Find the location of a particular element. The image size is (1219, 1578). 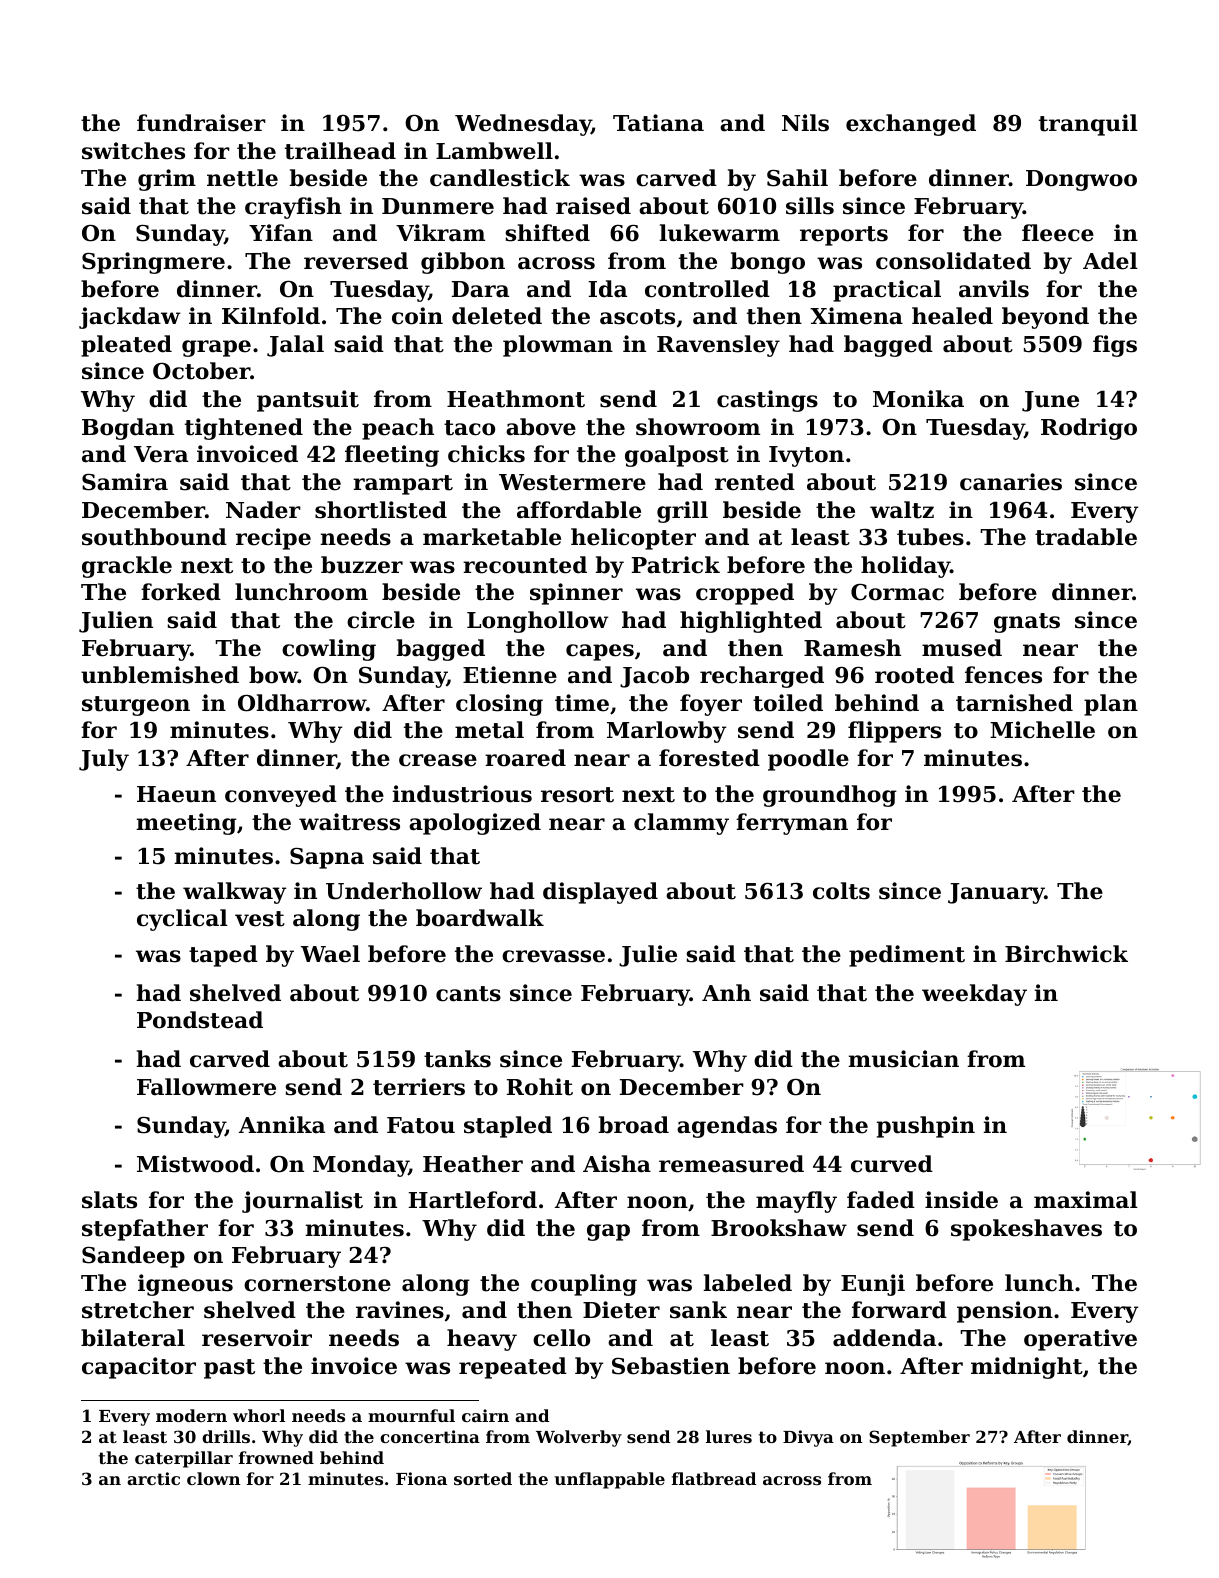

Michelle is located at coordinates (1042, 730).
